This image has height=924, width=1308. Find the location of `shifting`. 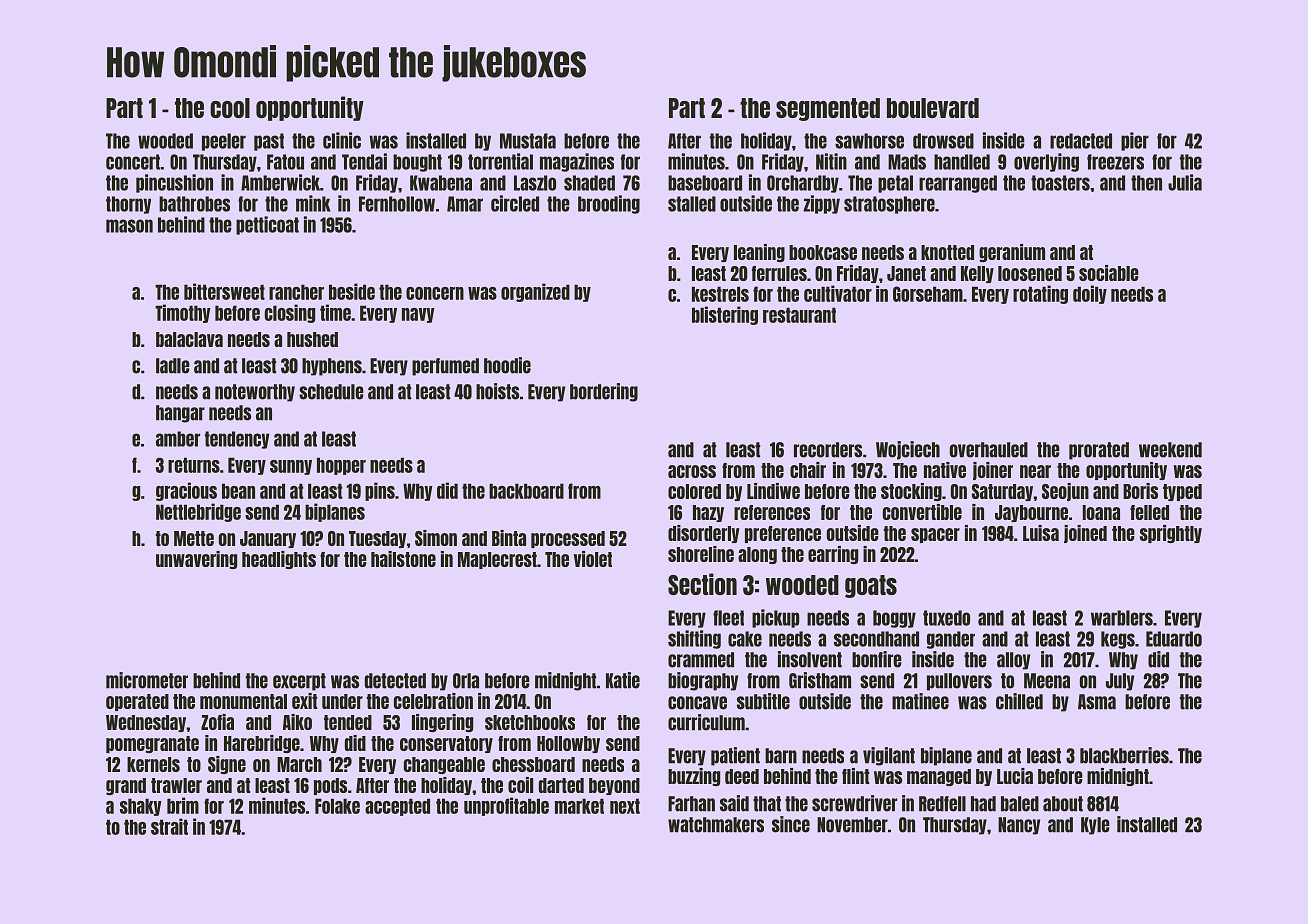

shifting is located at coordinates (694, 639).
